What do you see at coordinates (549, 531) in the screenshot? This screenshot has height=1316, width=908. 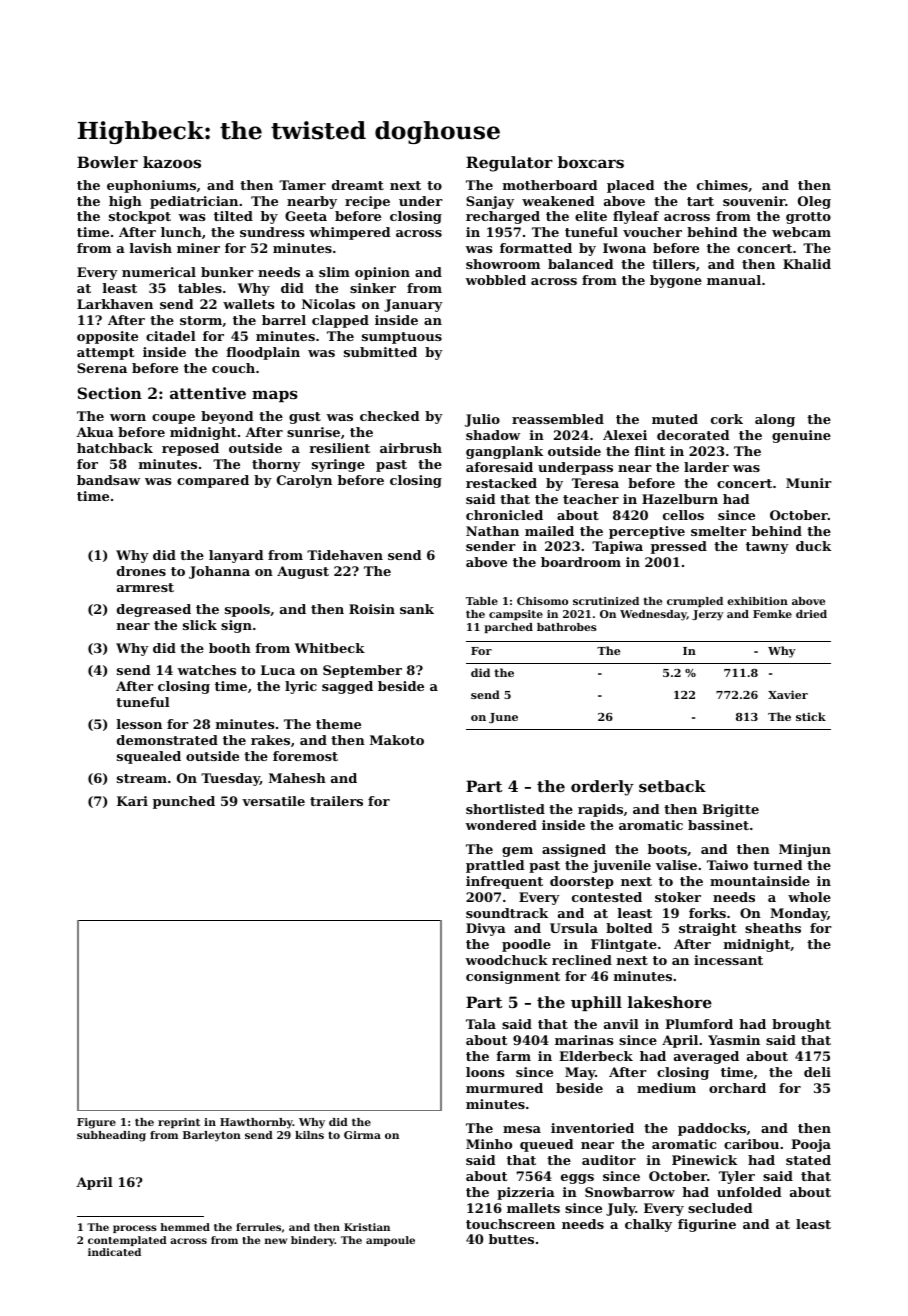 I see `mailed` at bounding box center [549, 531].
